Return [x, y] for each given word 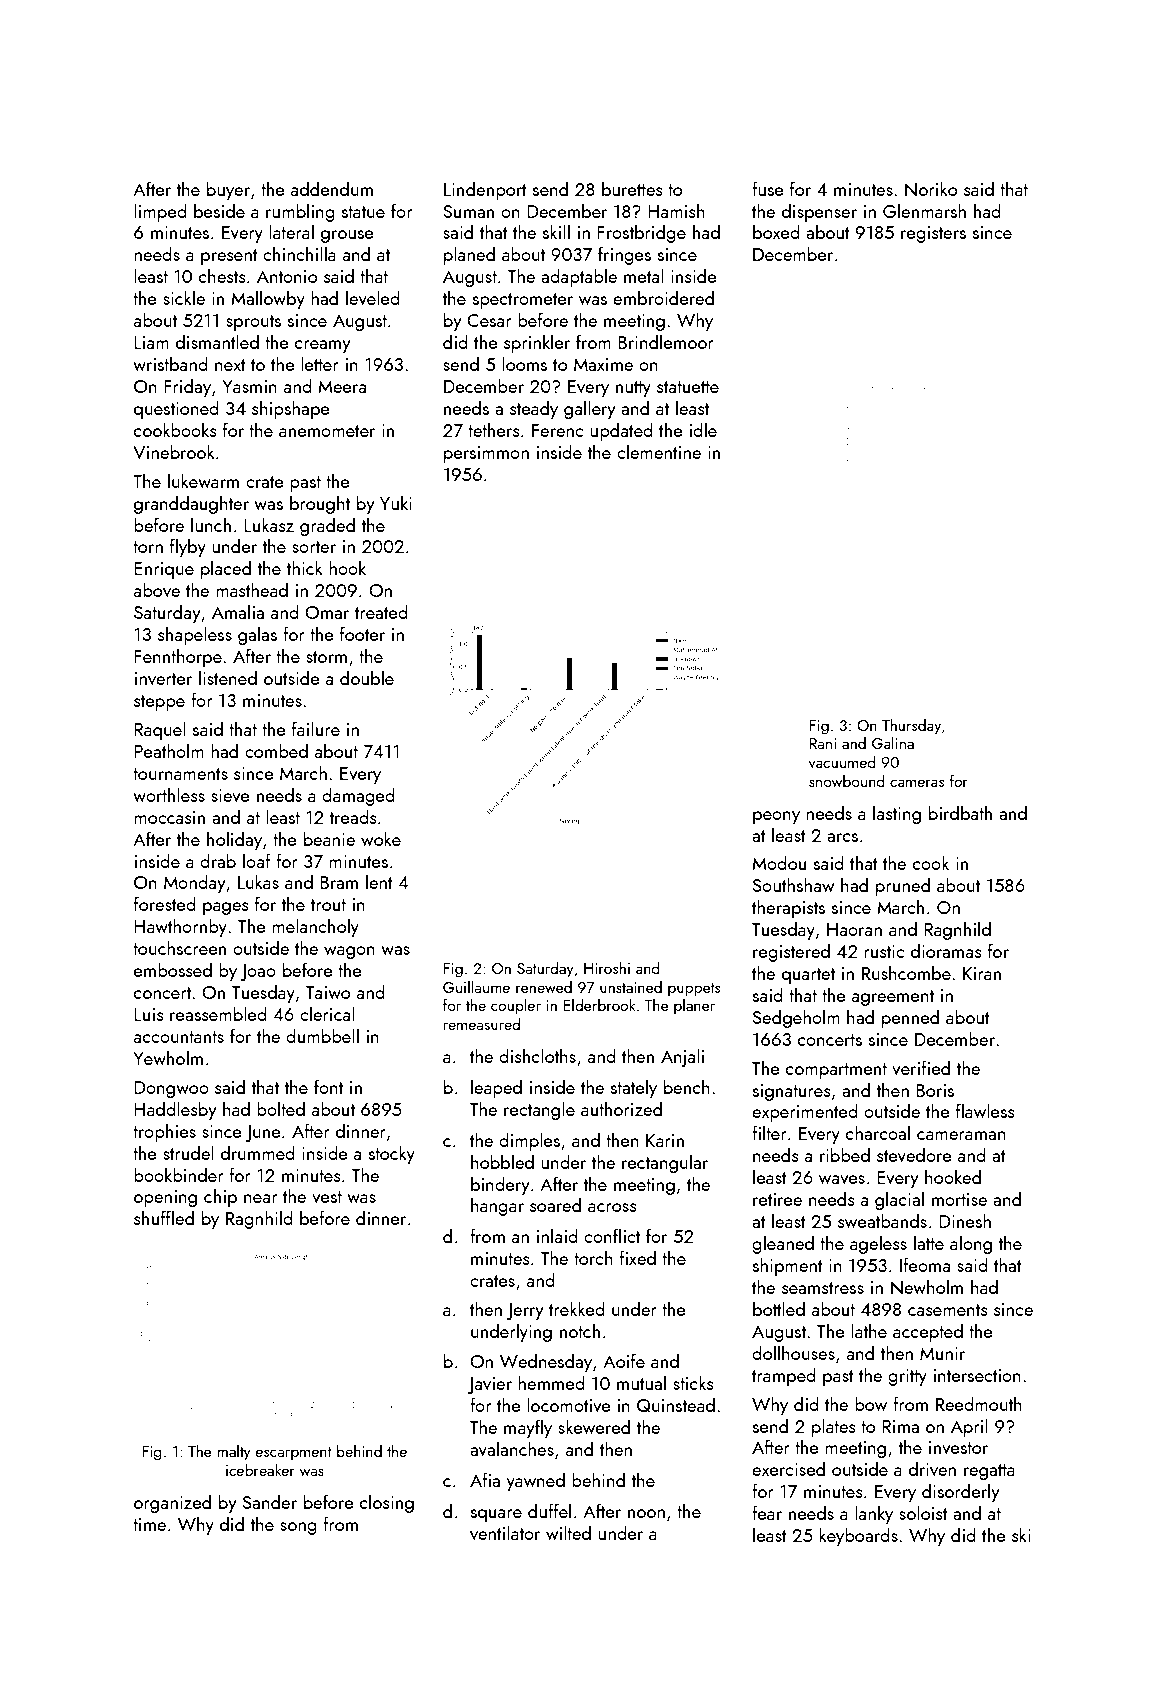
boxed [776, 231]
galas [257, 635]
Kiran [982, 973]
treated [381, 611]
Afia [485, 1479]
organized [172, 1503]
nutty [633, 389]
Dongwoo [171, 1089]
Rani [823, 743]
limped [160, 212]
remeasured [481, 1024]
